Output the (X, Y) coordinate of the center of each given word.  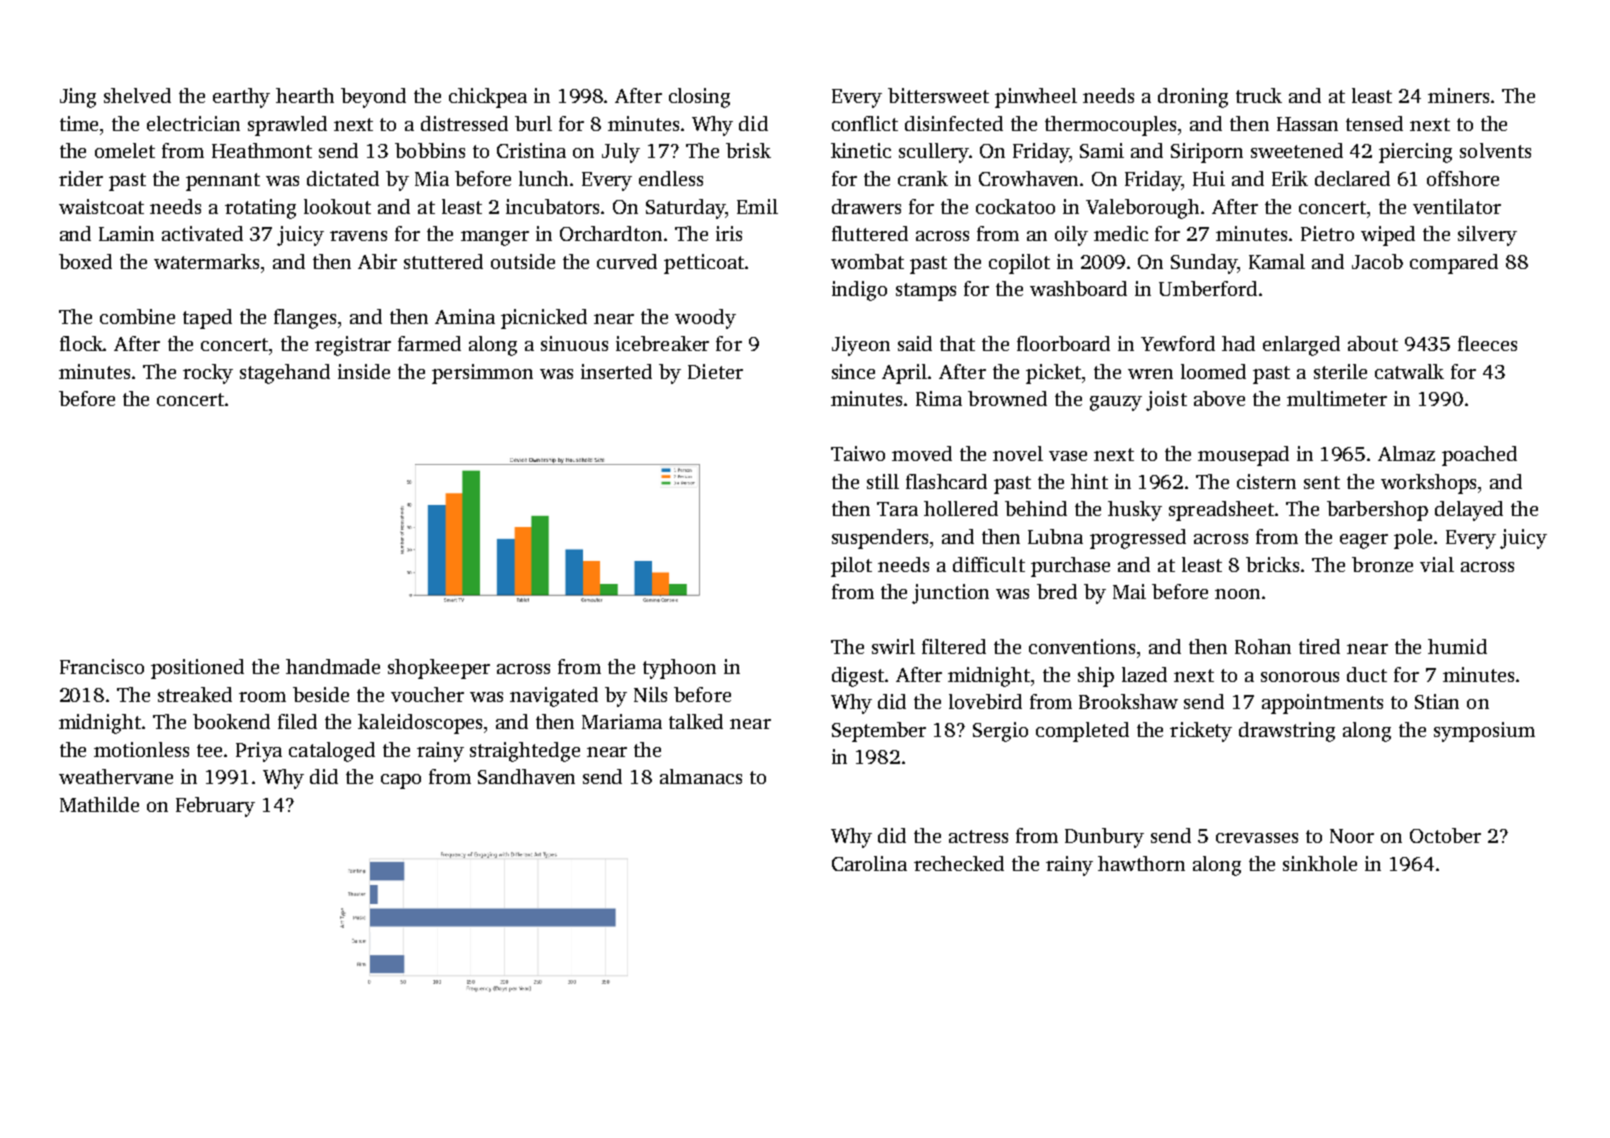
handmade (333, 666)
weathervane (116, 776)
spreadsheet (1221, 511)
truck (1259, 95)
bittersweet (938, 95)
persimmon (482, 374)
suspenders (880, 539)
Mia (432, 178)
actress (978, 836)
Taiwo (858, 453)
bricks (1272, 564)
